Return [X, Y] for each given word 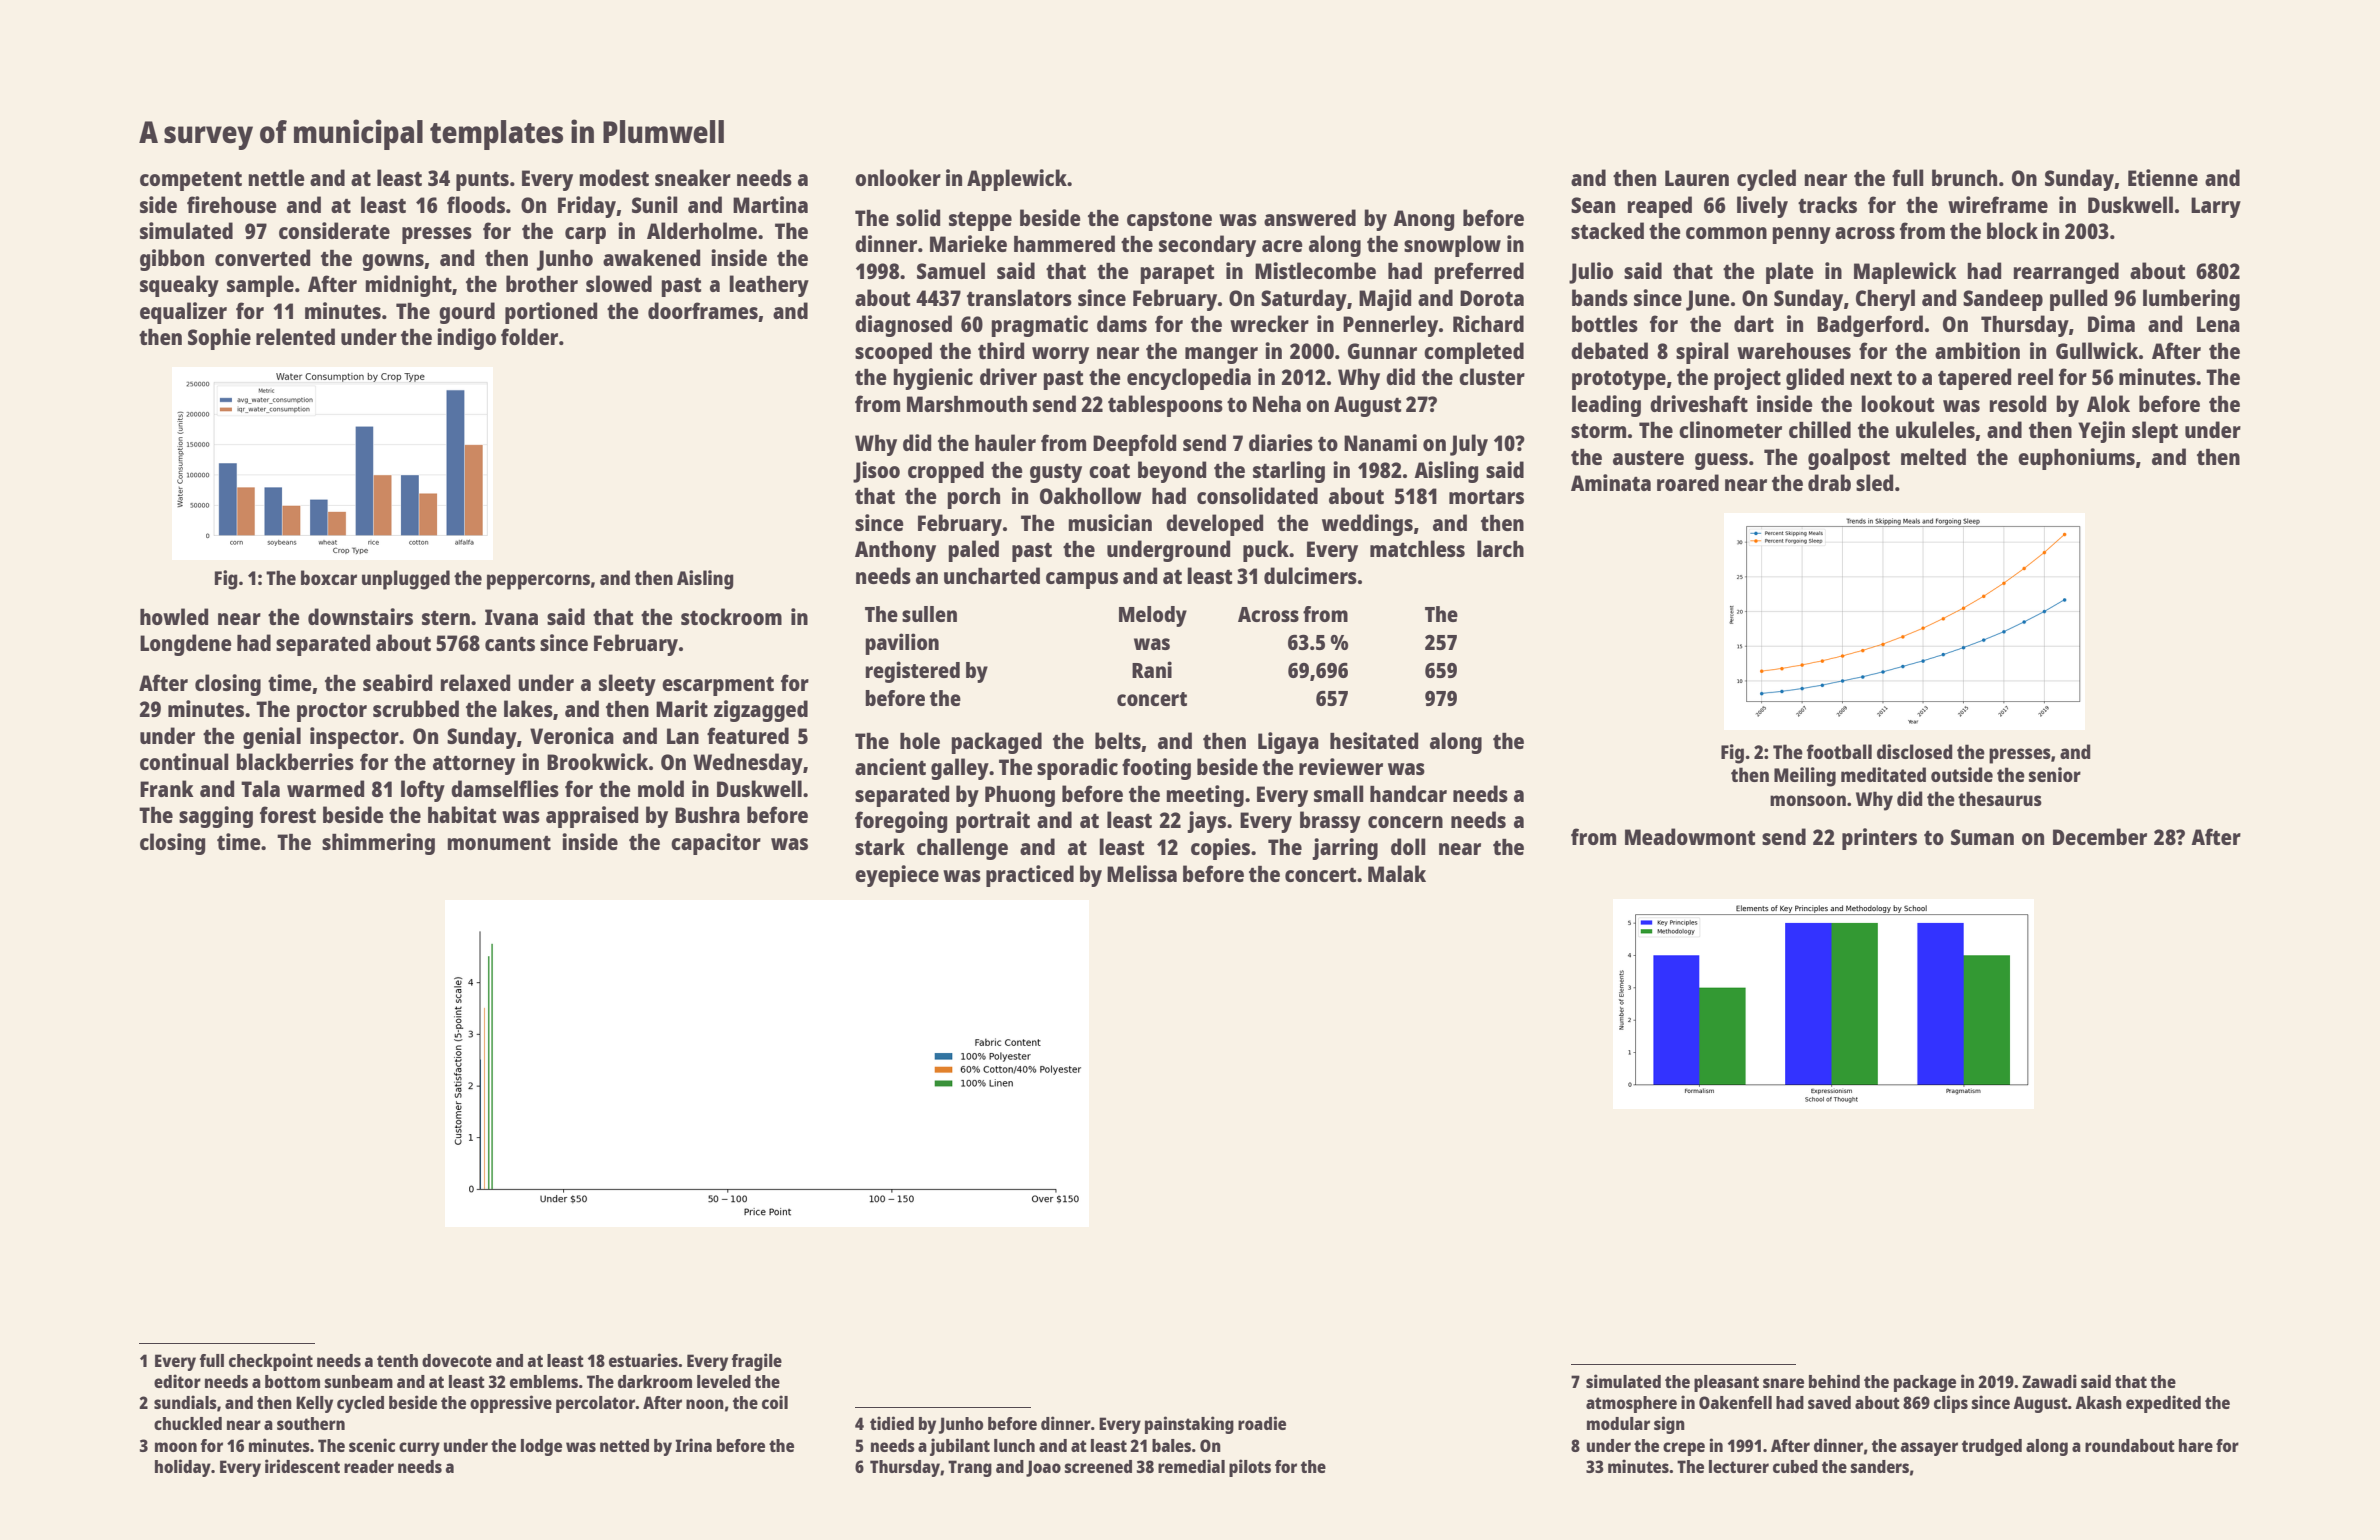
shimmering [378, 844]
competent [191, 181]
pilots [1250, 1468]
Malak [1397, 873]
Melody [1153, 616]
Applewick [1017, 180]
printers [1879, 839]
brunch [1964, 177]
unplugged [406, 580]
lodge [541, 1447]
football [1839, 751]
